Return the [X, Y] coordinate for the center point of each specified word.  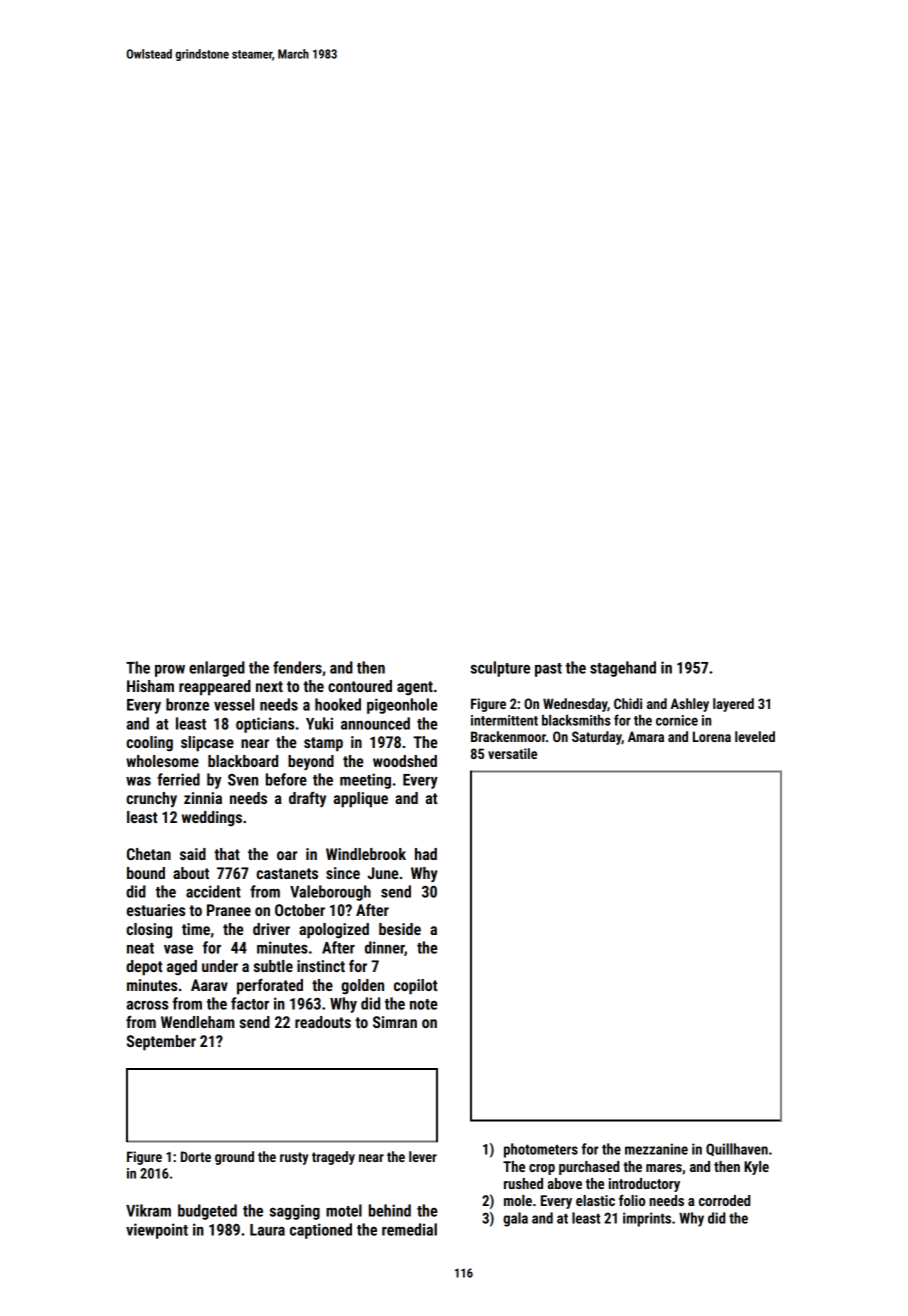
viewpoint [157, 1231]
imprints [647, 1219]
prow [170, 671]
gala [515, 1219]
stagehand [623, 669]
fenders [297, 667]
